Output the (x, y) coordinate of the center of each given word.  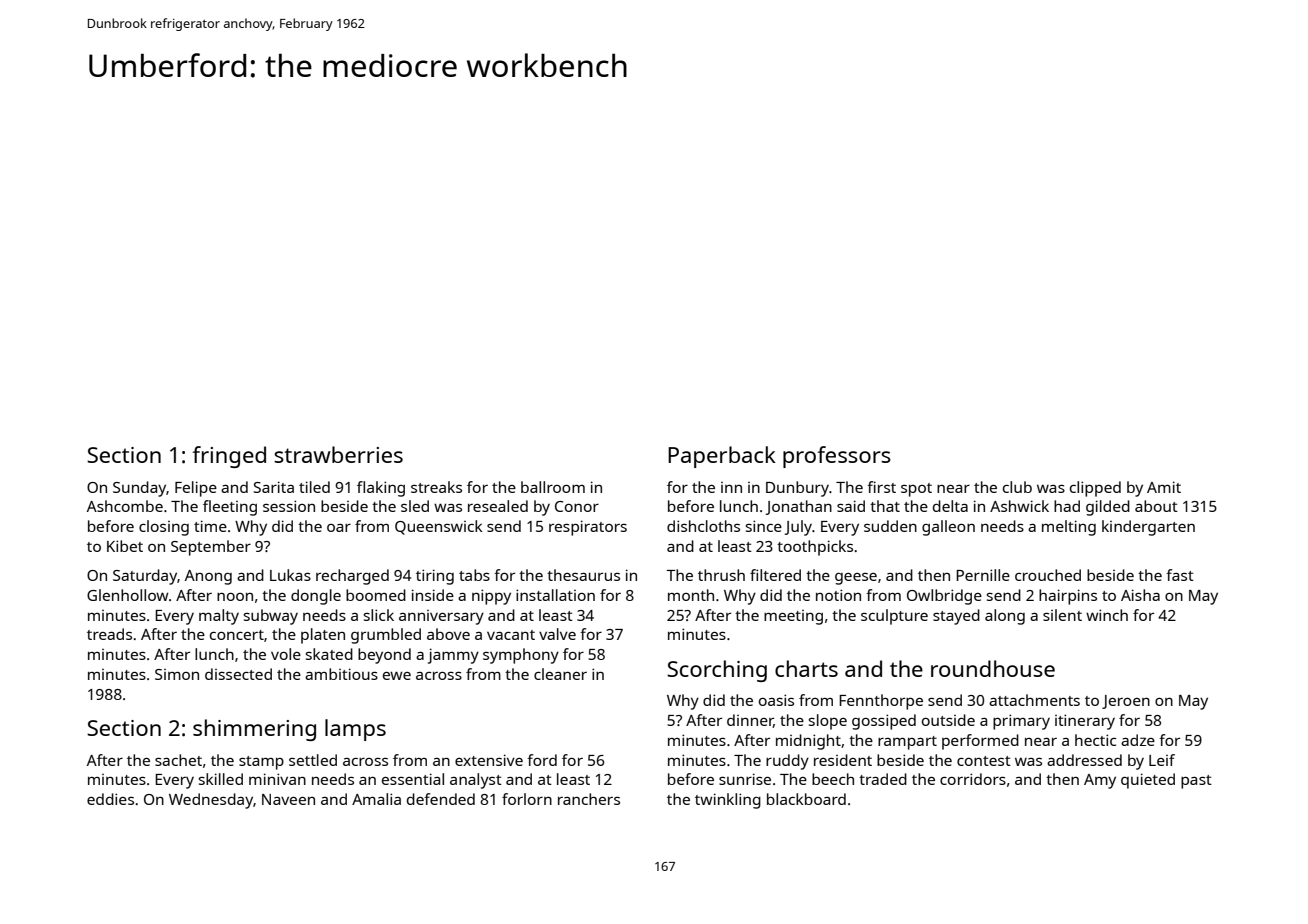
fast (1180, 575)
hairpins (1068, 597)
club (1017, 487)
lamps (355, 730)
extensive (489, 760)
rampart (907, 743)
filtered (775, 575)
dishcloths (703, 526)
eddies (110, 799)
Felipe (196, 489)
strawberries (338, 454)
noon (235, 597)
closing (164, 528)
